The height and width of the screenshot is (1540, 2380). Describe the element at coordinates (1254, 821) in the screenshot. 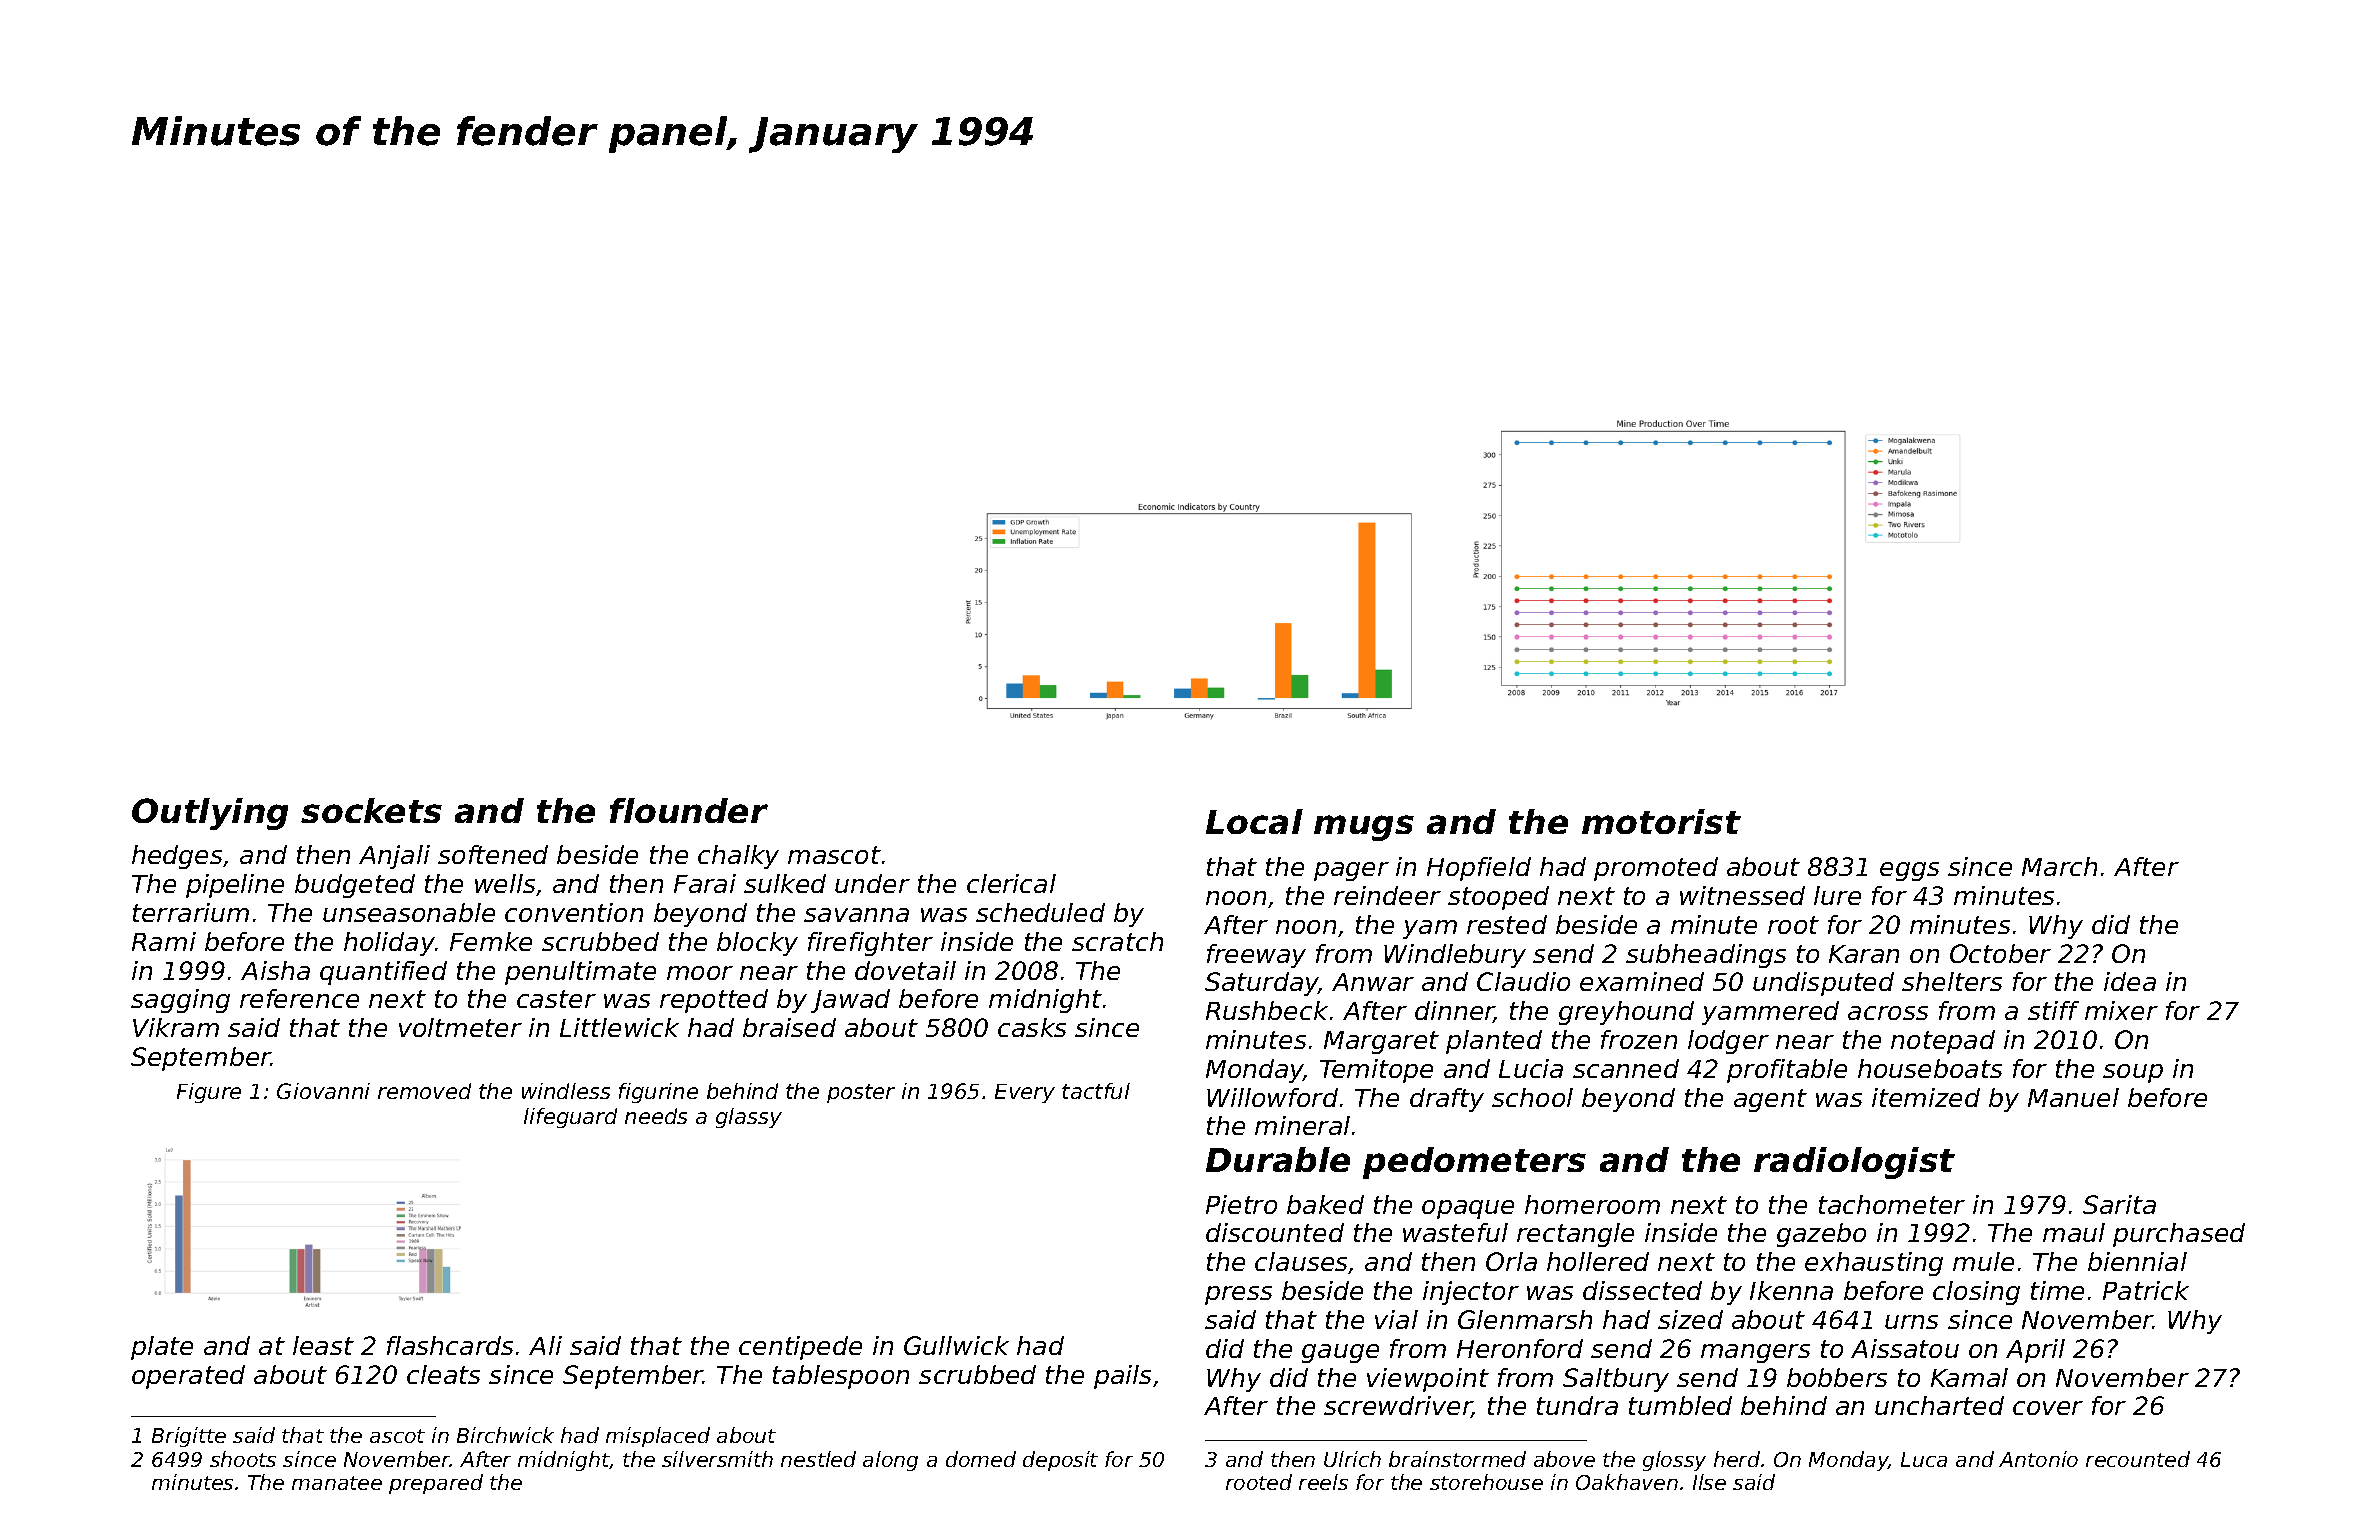

I see `Local` at that location.
